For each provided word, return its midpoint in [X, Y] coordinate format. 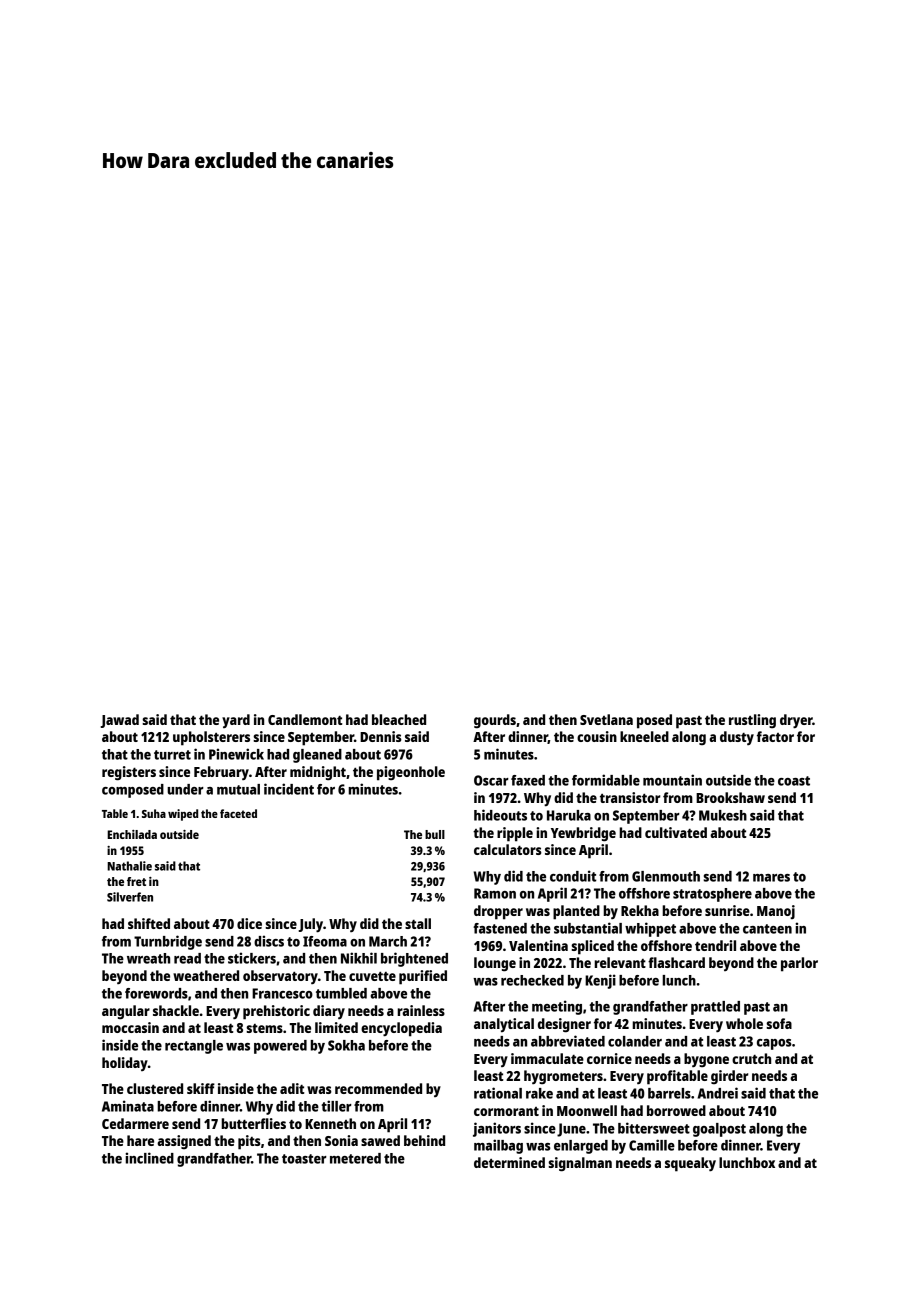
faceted [238, 813]
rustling [752, 721]
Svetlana [606, 719]
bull [435, 834]
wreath [148, 958]
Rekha [640, 910]
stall [418, 923]
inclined [149, 1158]
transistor [630, 797]
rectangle [194, 1047]
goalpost [719, 1130]
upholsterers [211, 738]
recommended [378, 1088]
